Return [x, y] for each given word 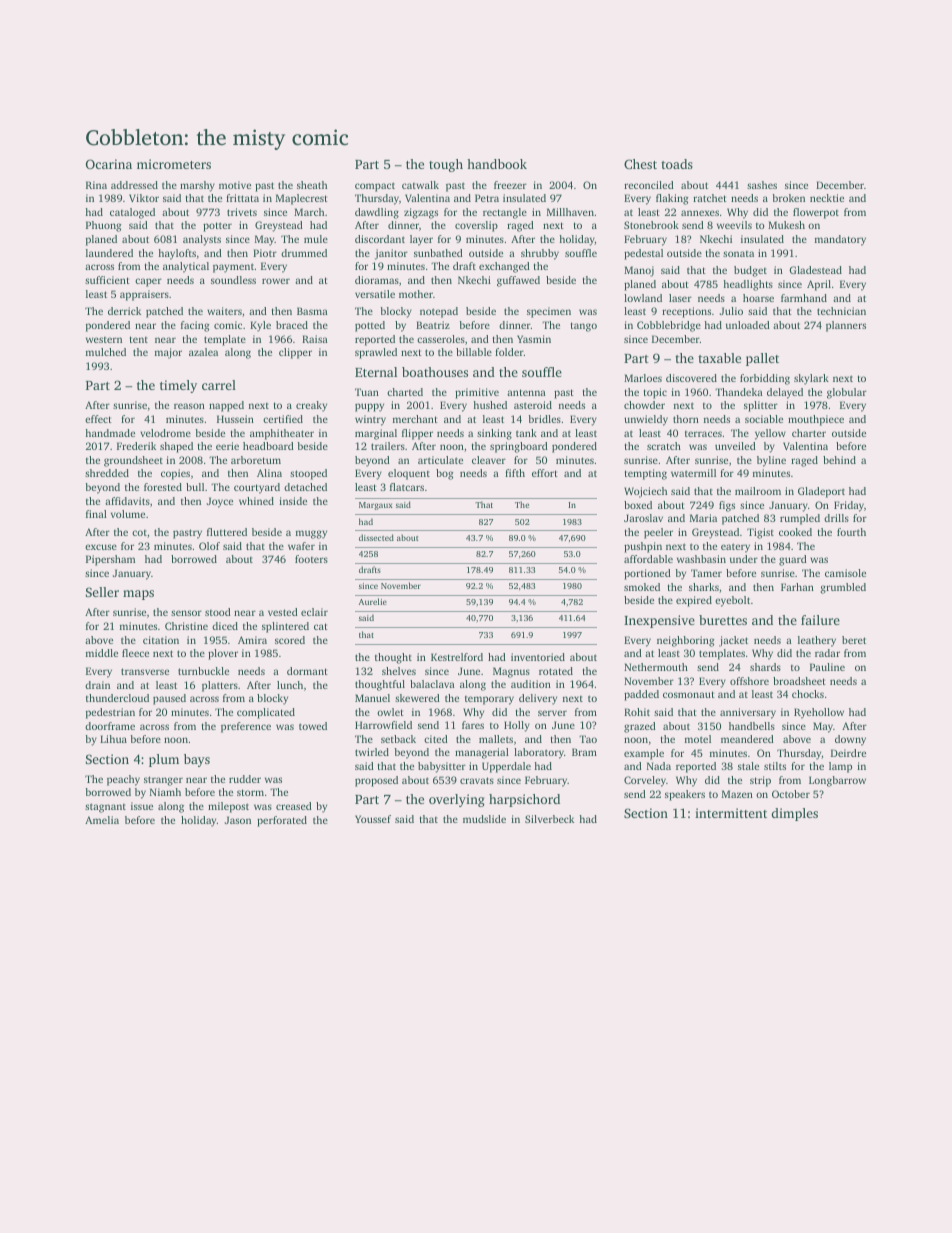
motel [698, 739]
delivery [538, 699]
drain [97, 685]
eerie [227, 446]
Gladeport [821, 492]
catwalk [420, 185]
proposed [376, 781]
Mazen [737, 794]
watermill [693, 473]
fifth [515, 473]
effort [545, 473]
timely [178, 386]
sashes [762, 185]
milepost [228, 807]
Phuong [104, 226]
